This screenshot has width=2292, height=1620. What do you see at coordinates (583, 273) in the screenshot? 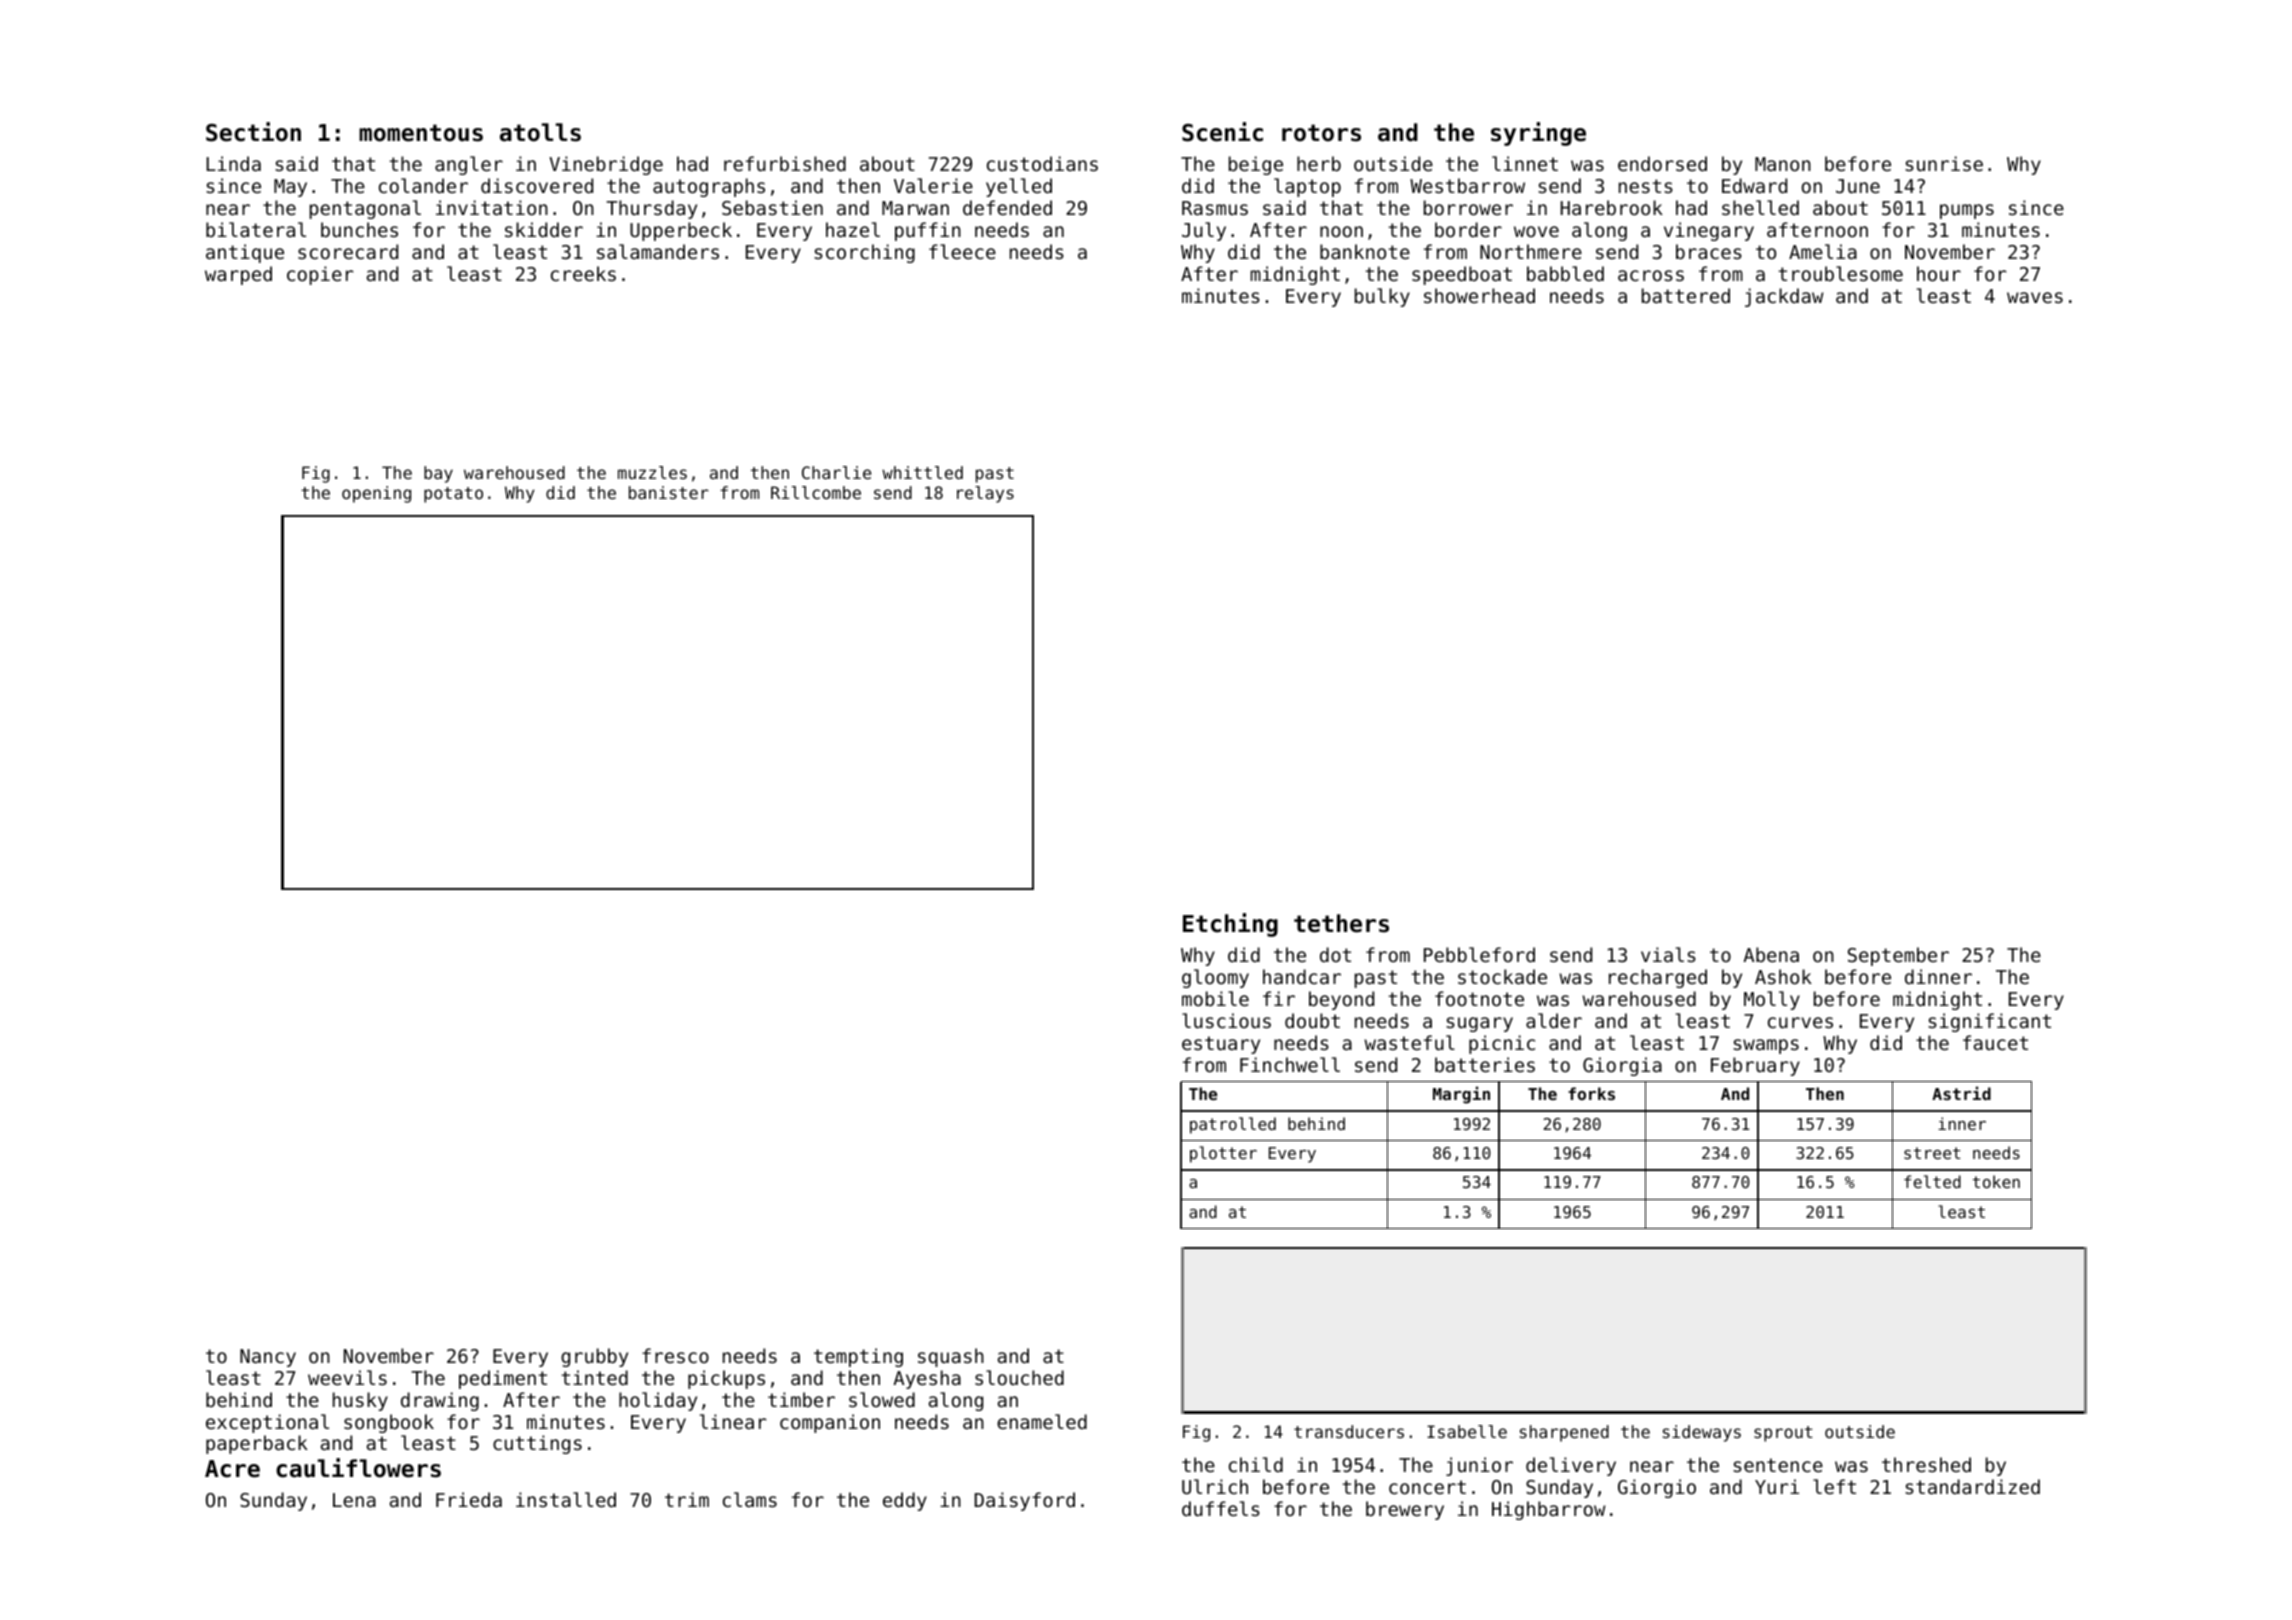
I see `creeks` at bounding box center [583, 273].
